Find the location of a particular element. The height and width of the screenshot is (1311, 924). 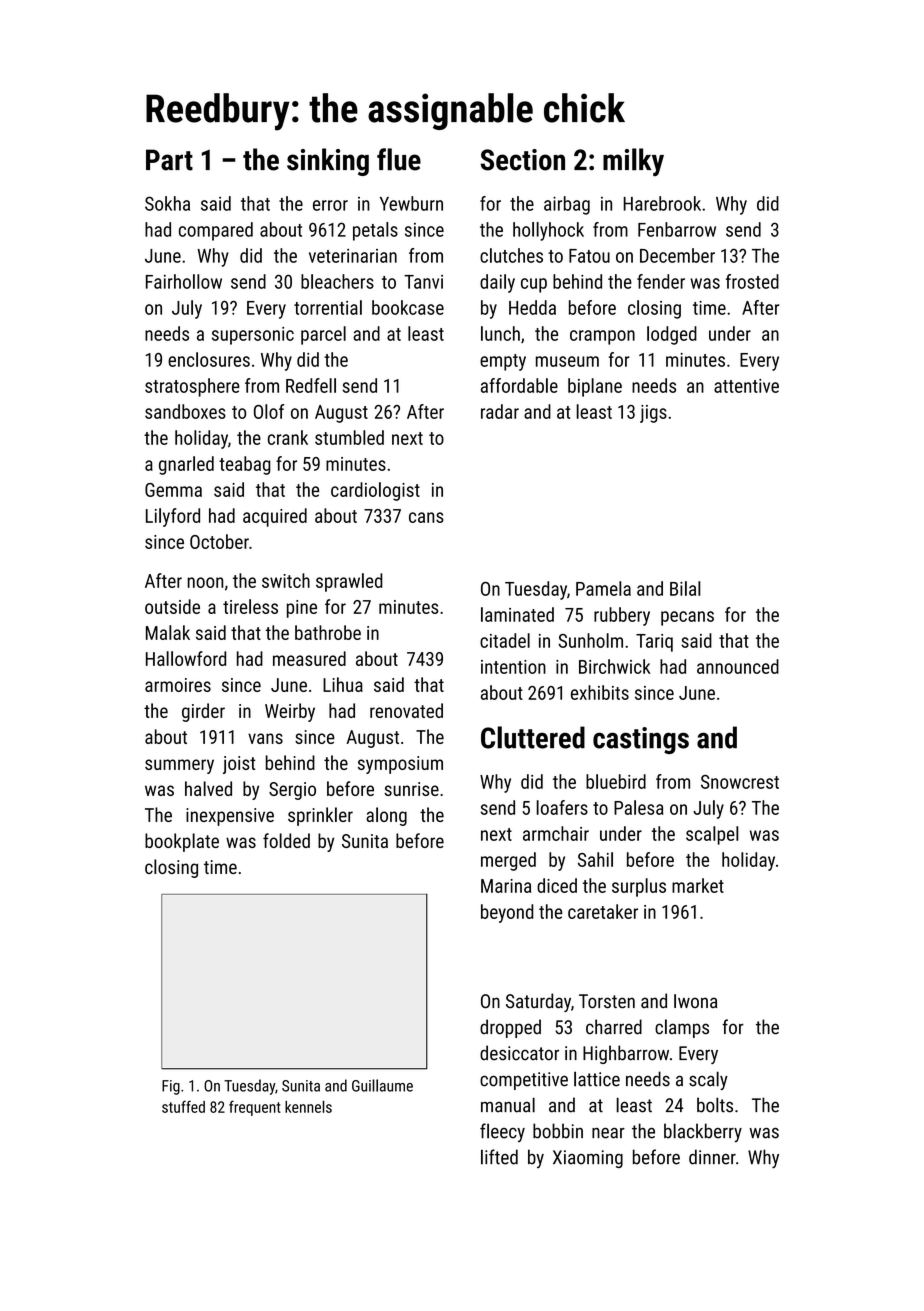

Harebrook is located at coordinates (662, 203).
